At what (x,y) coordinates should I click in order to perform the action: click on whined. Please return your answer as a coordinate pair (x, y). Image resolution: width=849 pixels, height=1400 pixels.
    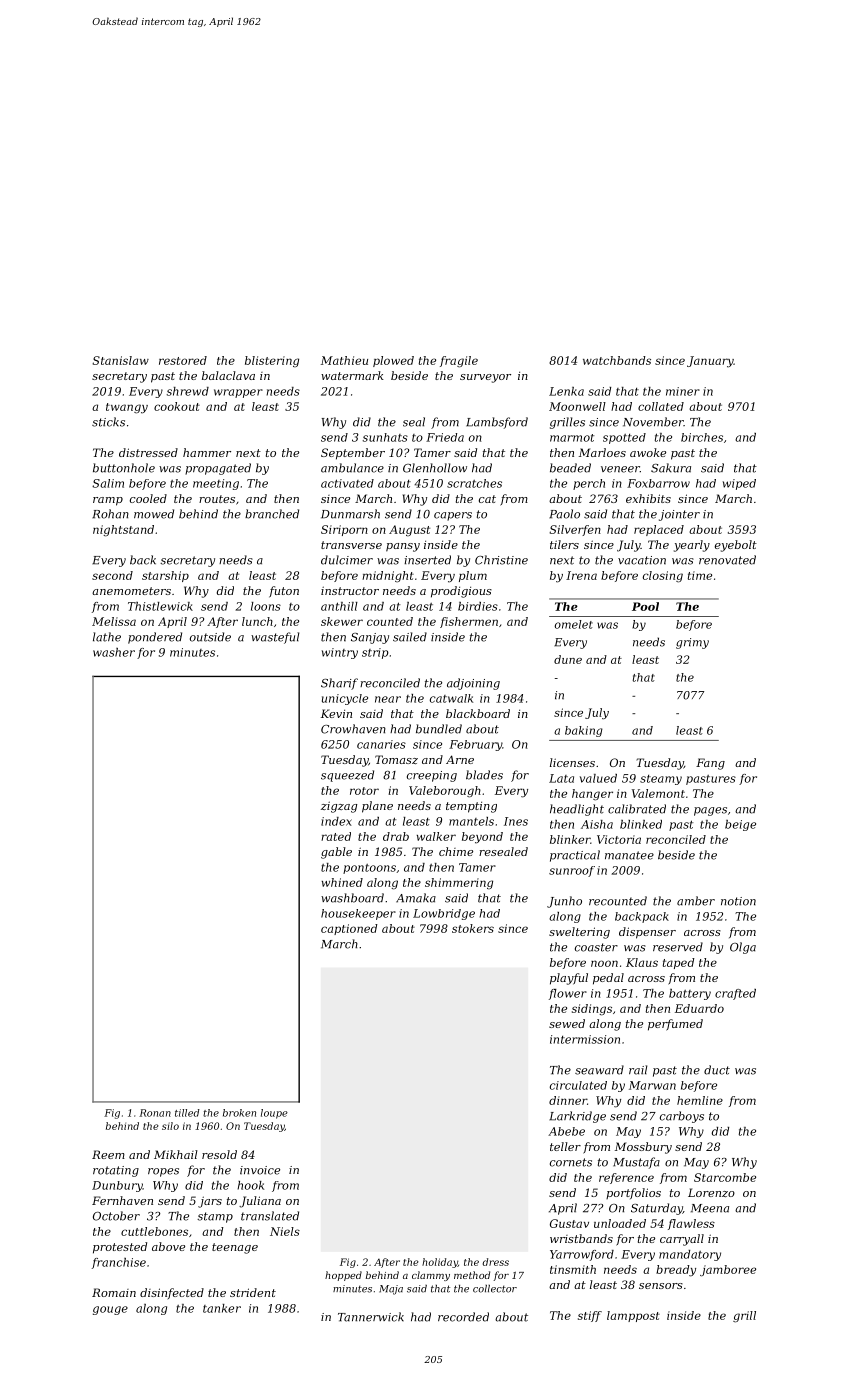
    Looking at the image, I should click on (342, 882).
